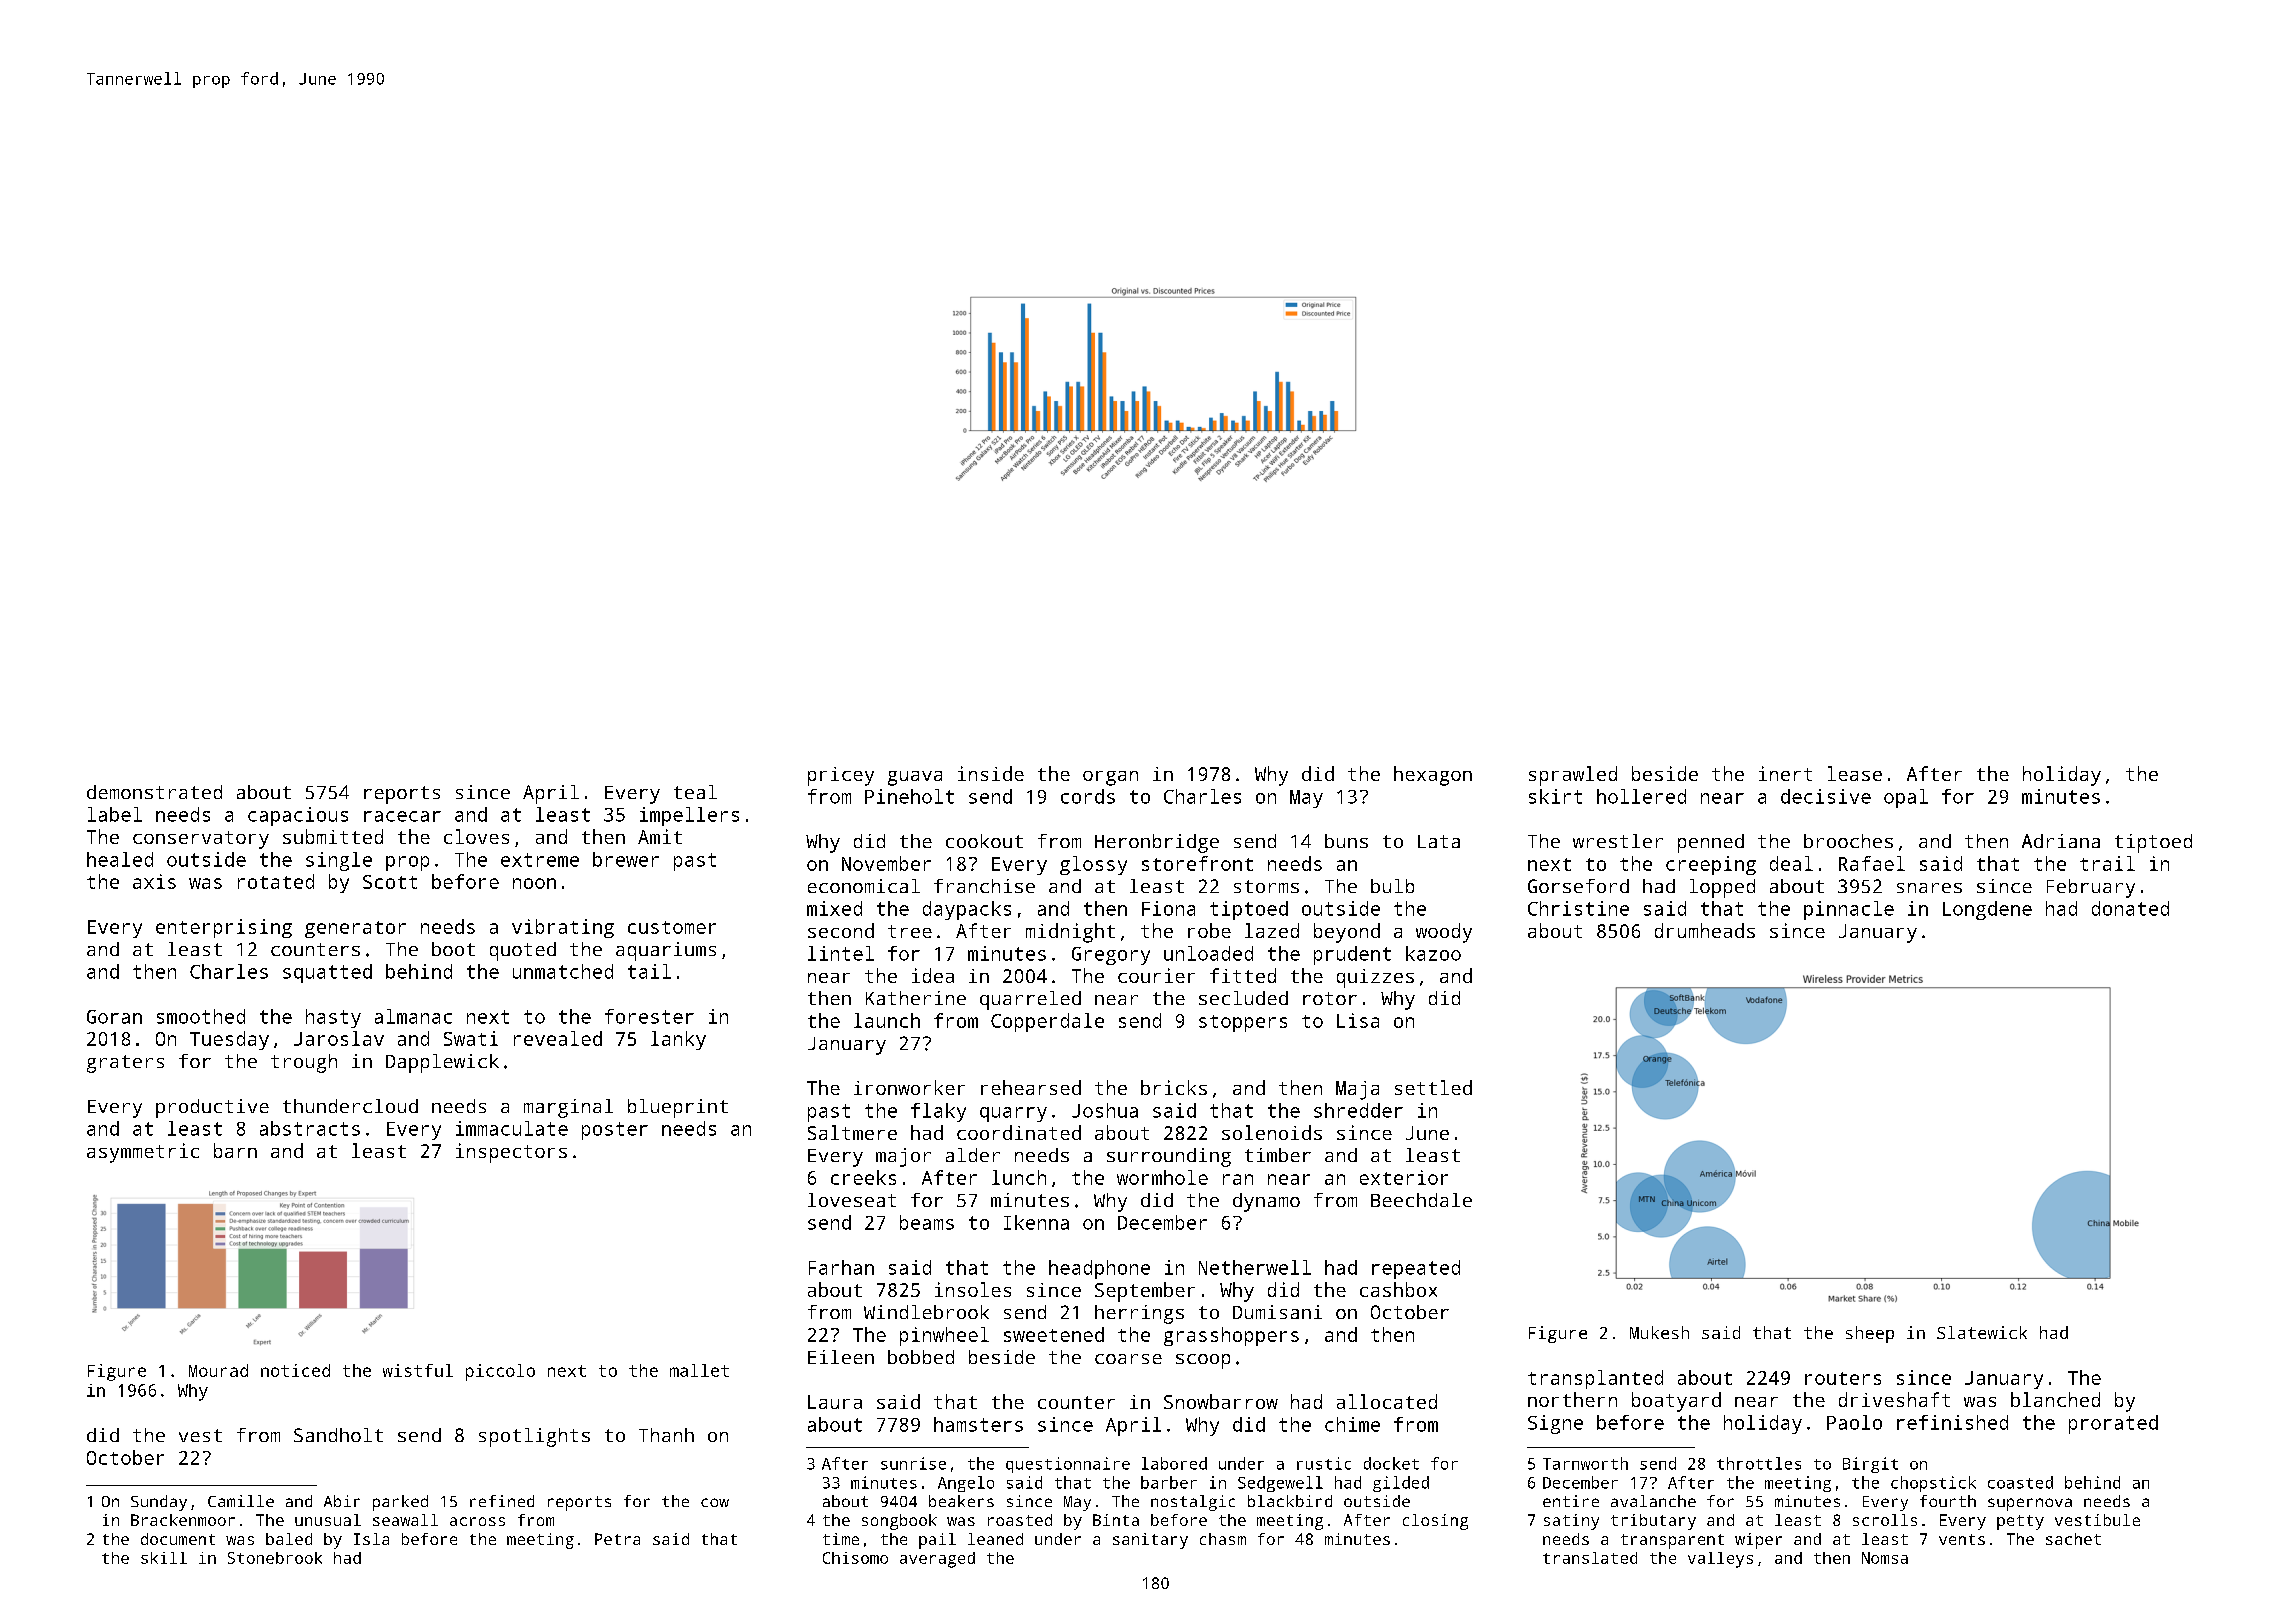  Describe the element at coordinates (563, 971) in the image. I see `unmatched` at that location.
